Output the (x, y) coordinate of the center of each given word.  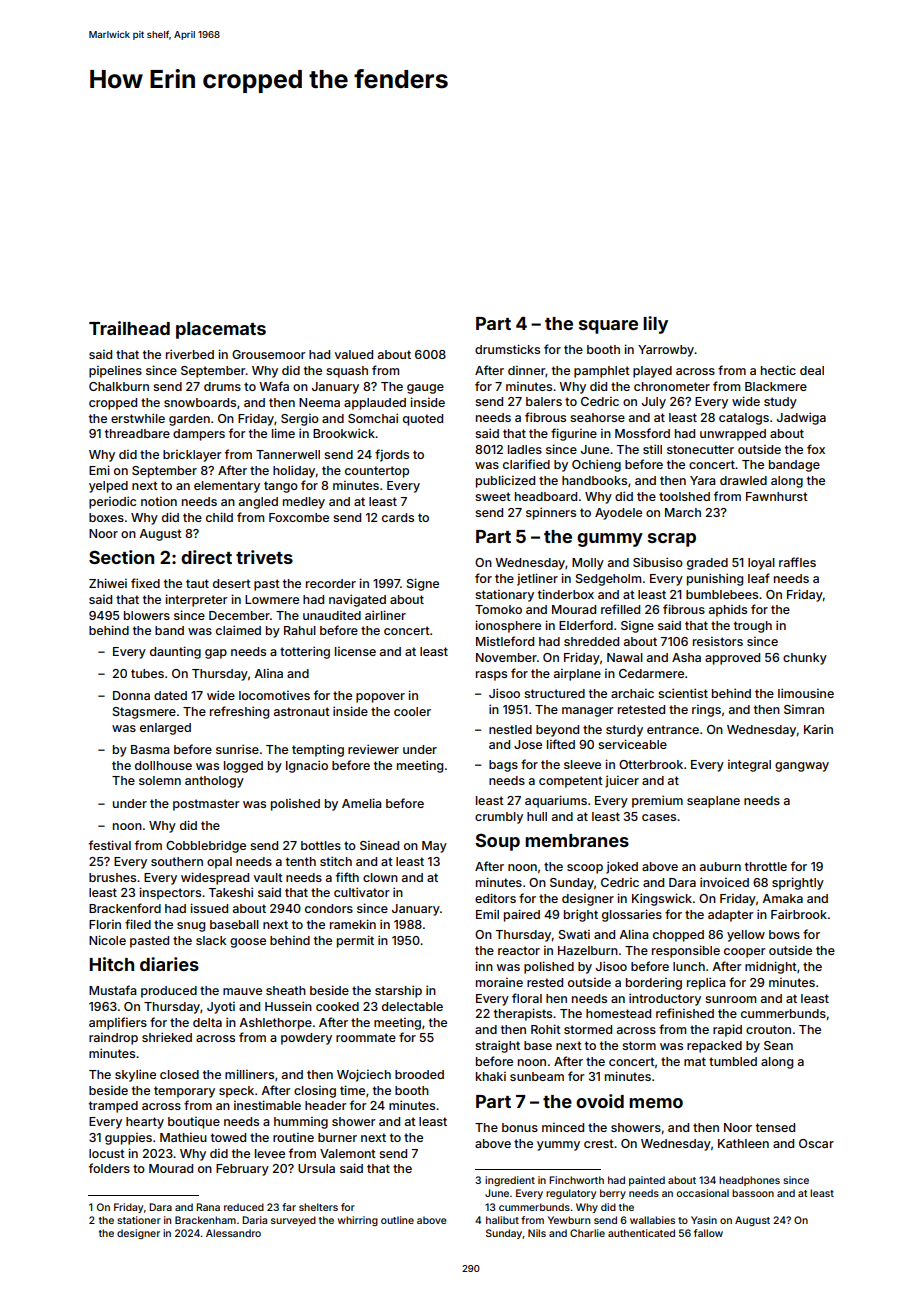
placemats (221, 330)
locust (107, 1153)
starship (398, 991)
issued (209, 908)
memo (656, 1103)
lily (655, 325)
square (608, 327)
